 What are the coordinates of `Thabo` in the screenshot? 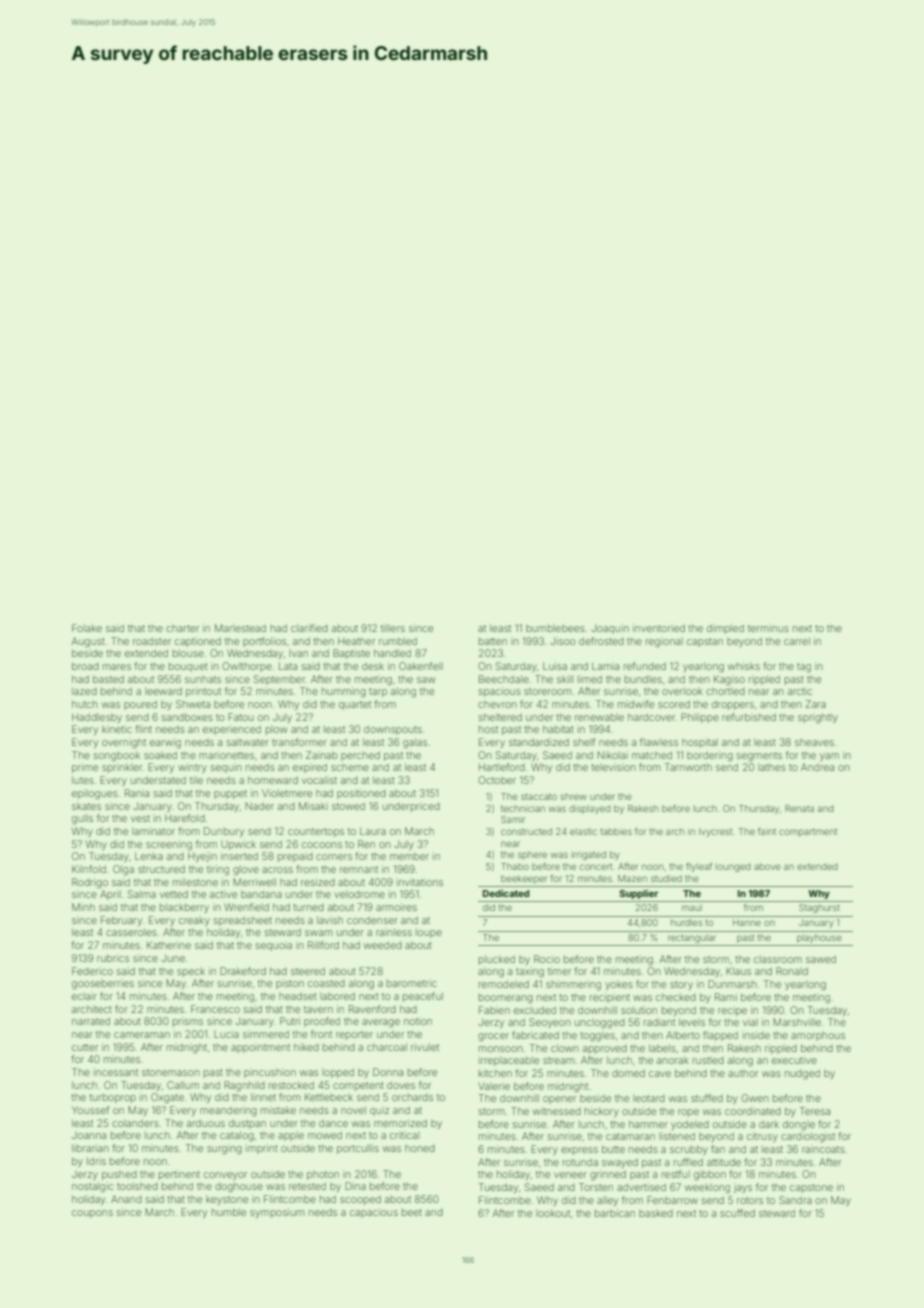 It's located at (515, 866).
